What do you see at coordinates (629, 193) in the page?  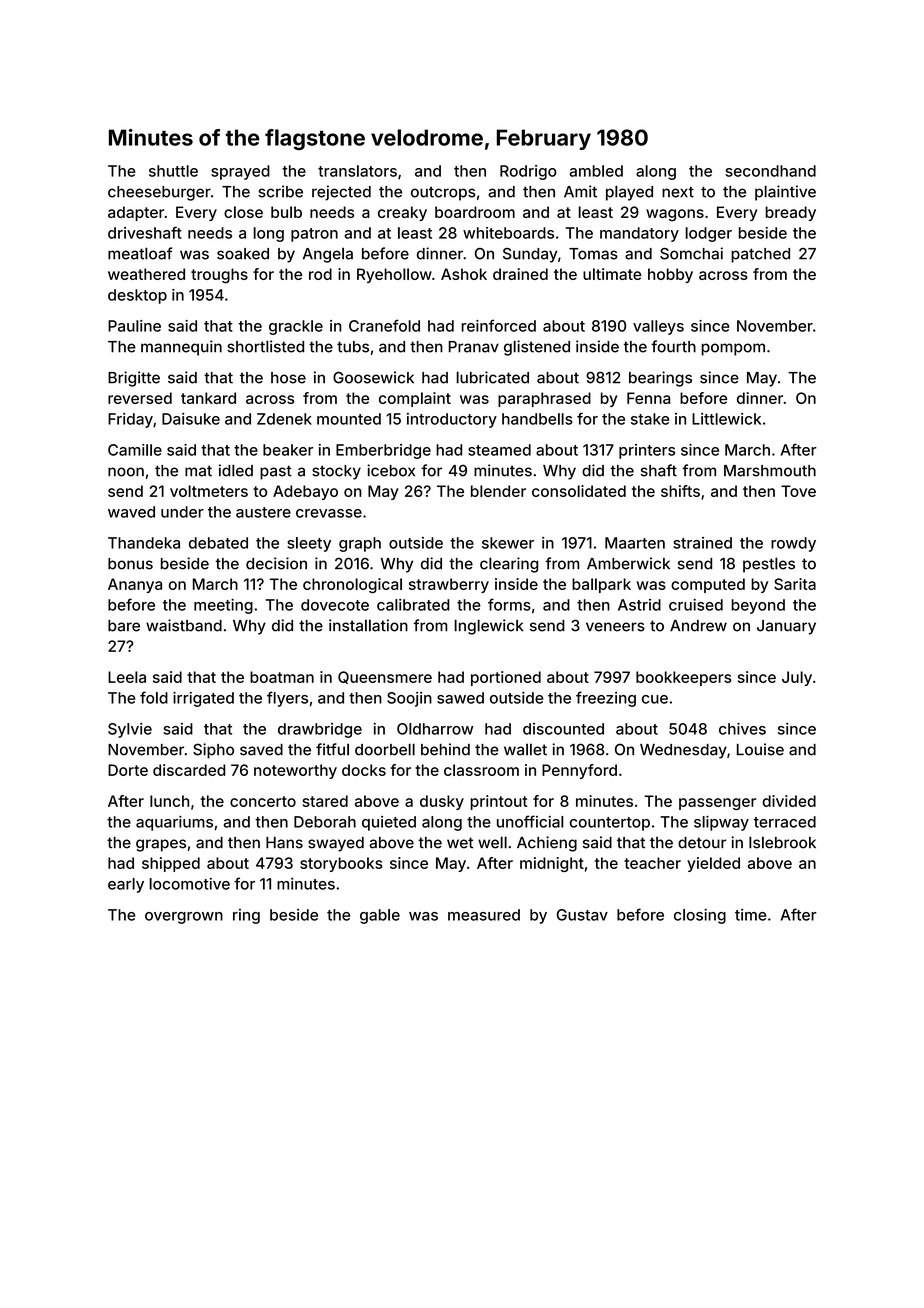 I see `played` at bounding box center [629, 193].
